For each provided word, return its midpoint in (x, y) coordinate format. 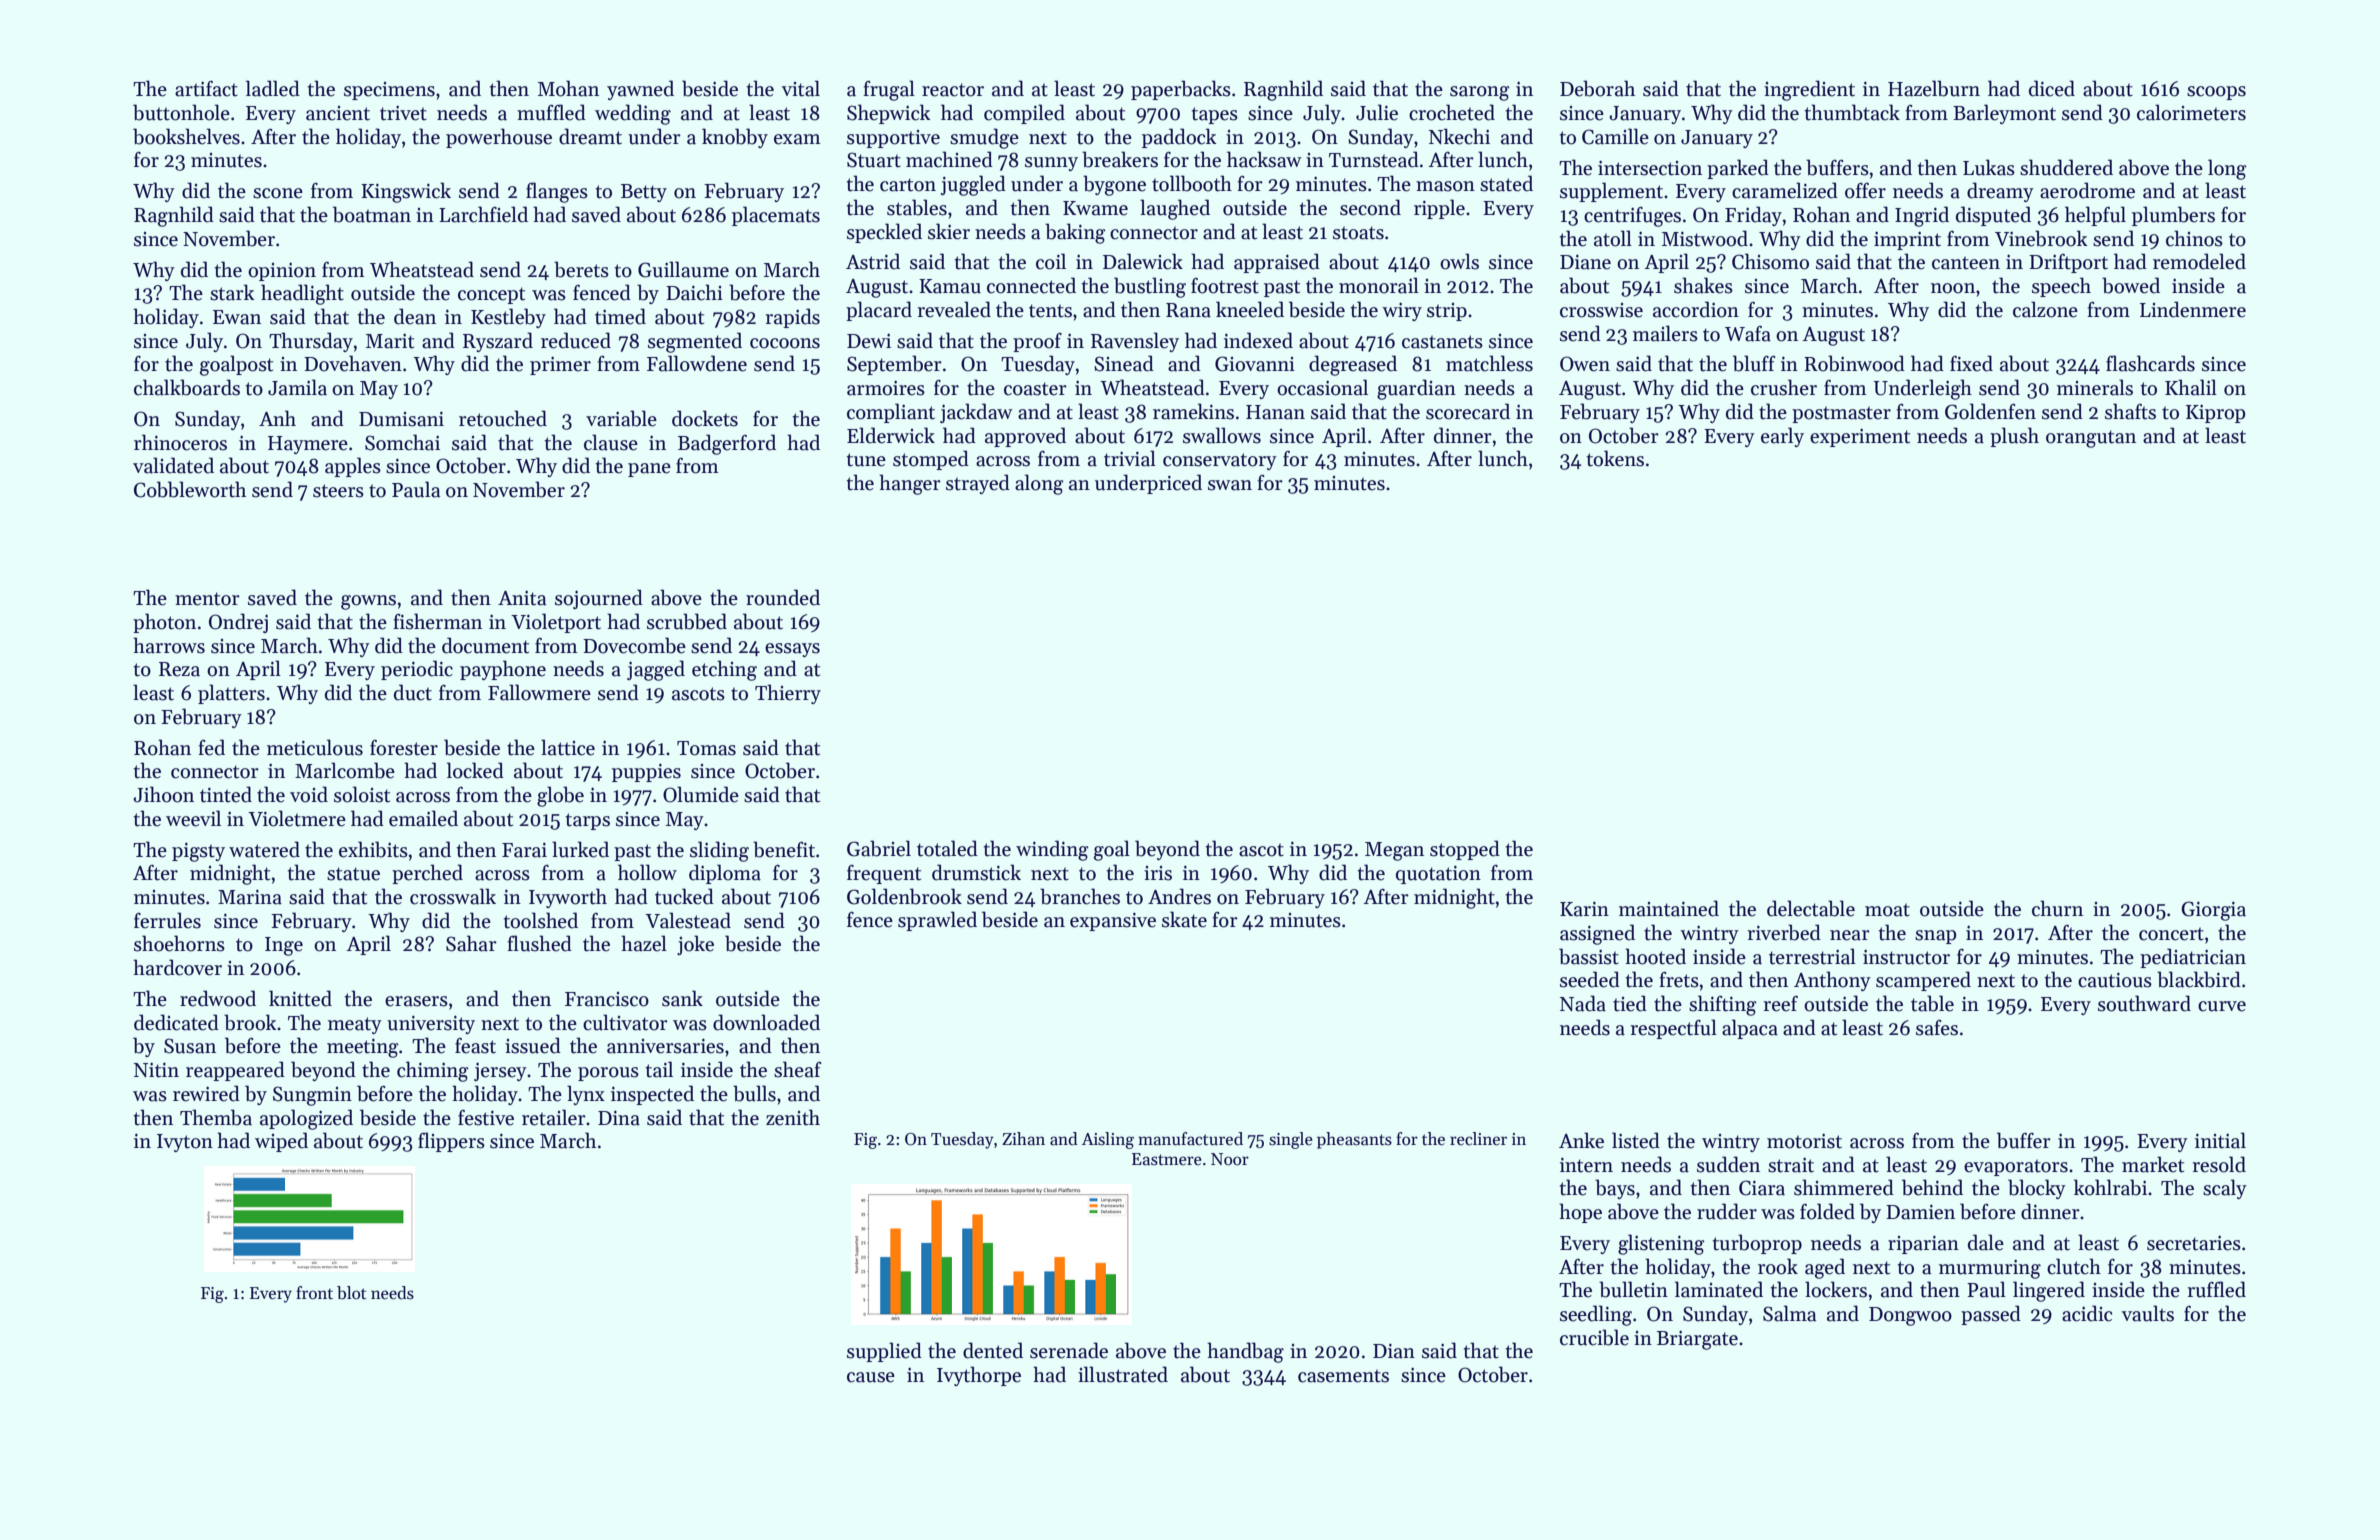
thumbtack (1852, 112)
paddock (1179, 138)
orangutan (2091, 439)
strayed (978, 484)
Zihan (1023, 1139)
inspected (652, 1095)
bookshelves (186, 136)
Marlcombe (345, 770)
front (314, 1292)
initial (2220, 1140)
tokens (1615, 458)
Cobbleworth (190, 489)
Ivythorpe (979, 1376)
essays (792, 650)
